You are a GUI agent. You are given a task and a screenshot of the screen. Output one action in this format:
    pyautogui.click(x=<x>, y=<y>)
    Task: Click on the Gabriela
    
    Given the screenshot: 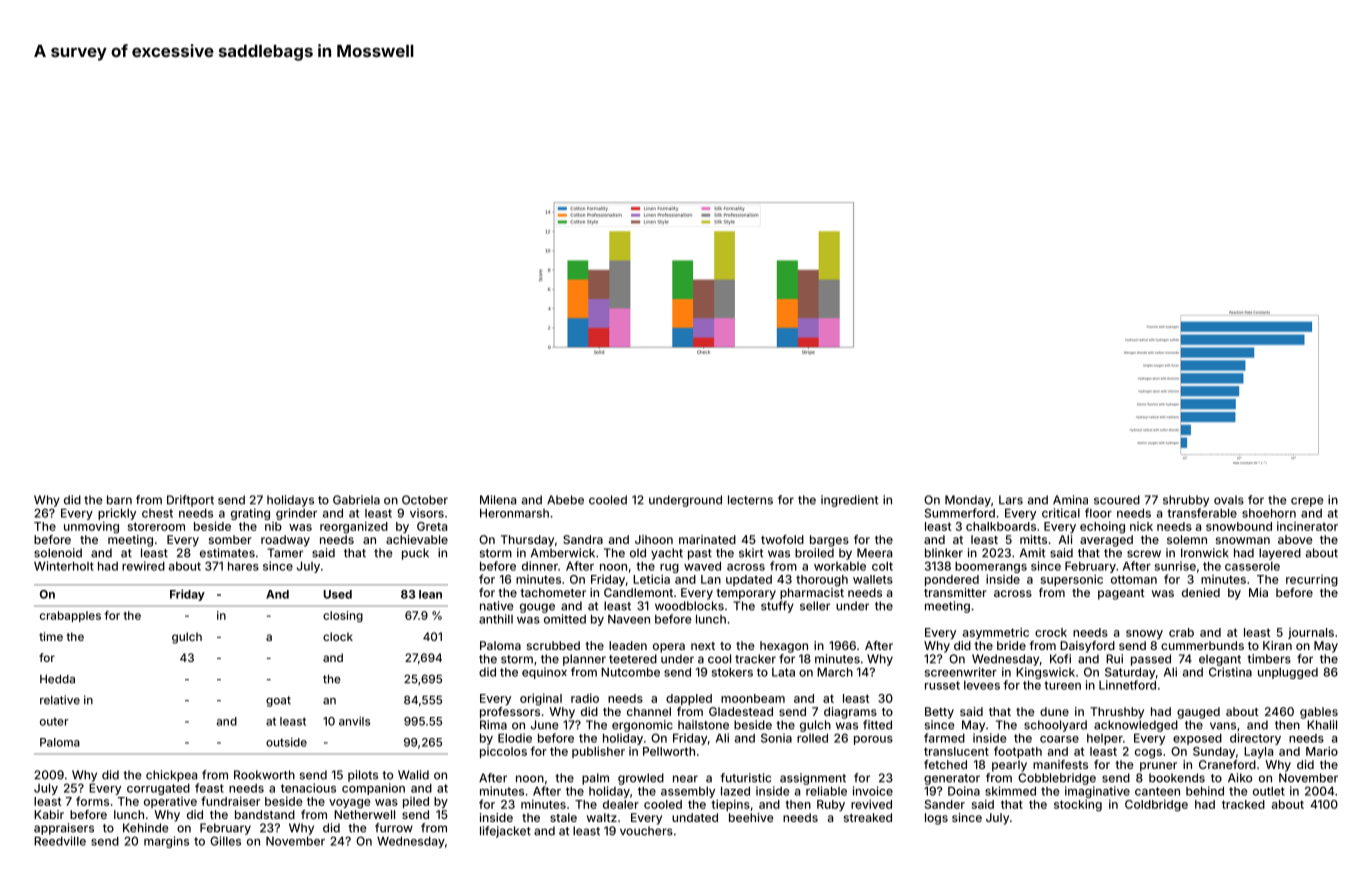 What is the action you would take?
    pyautogui.click(x=356, y=500)
